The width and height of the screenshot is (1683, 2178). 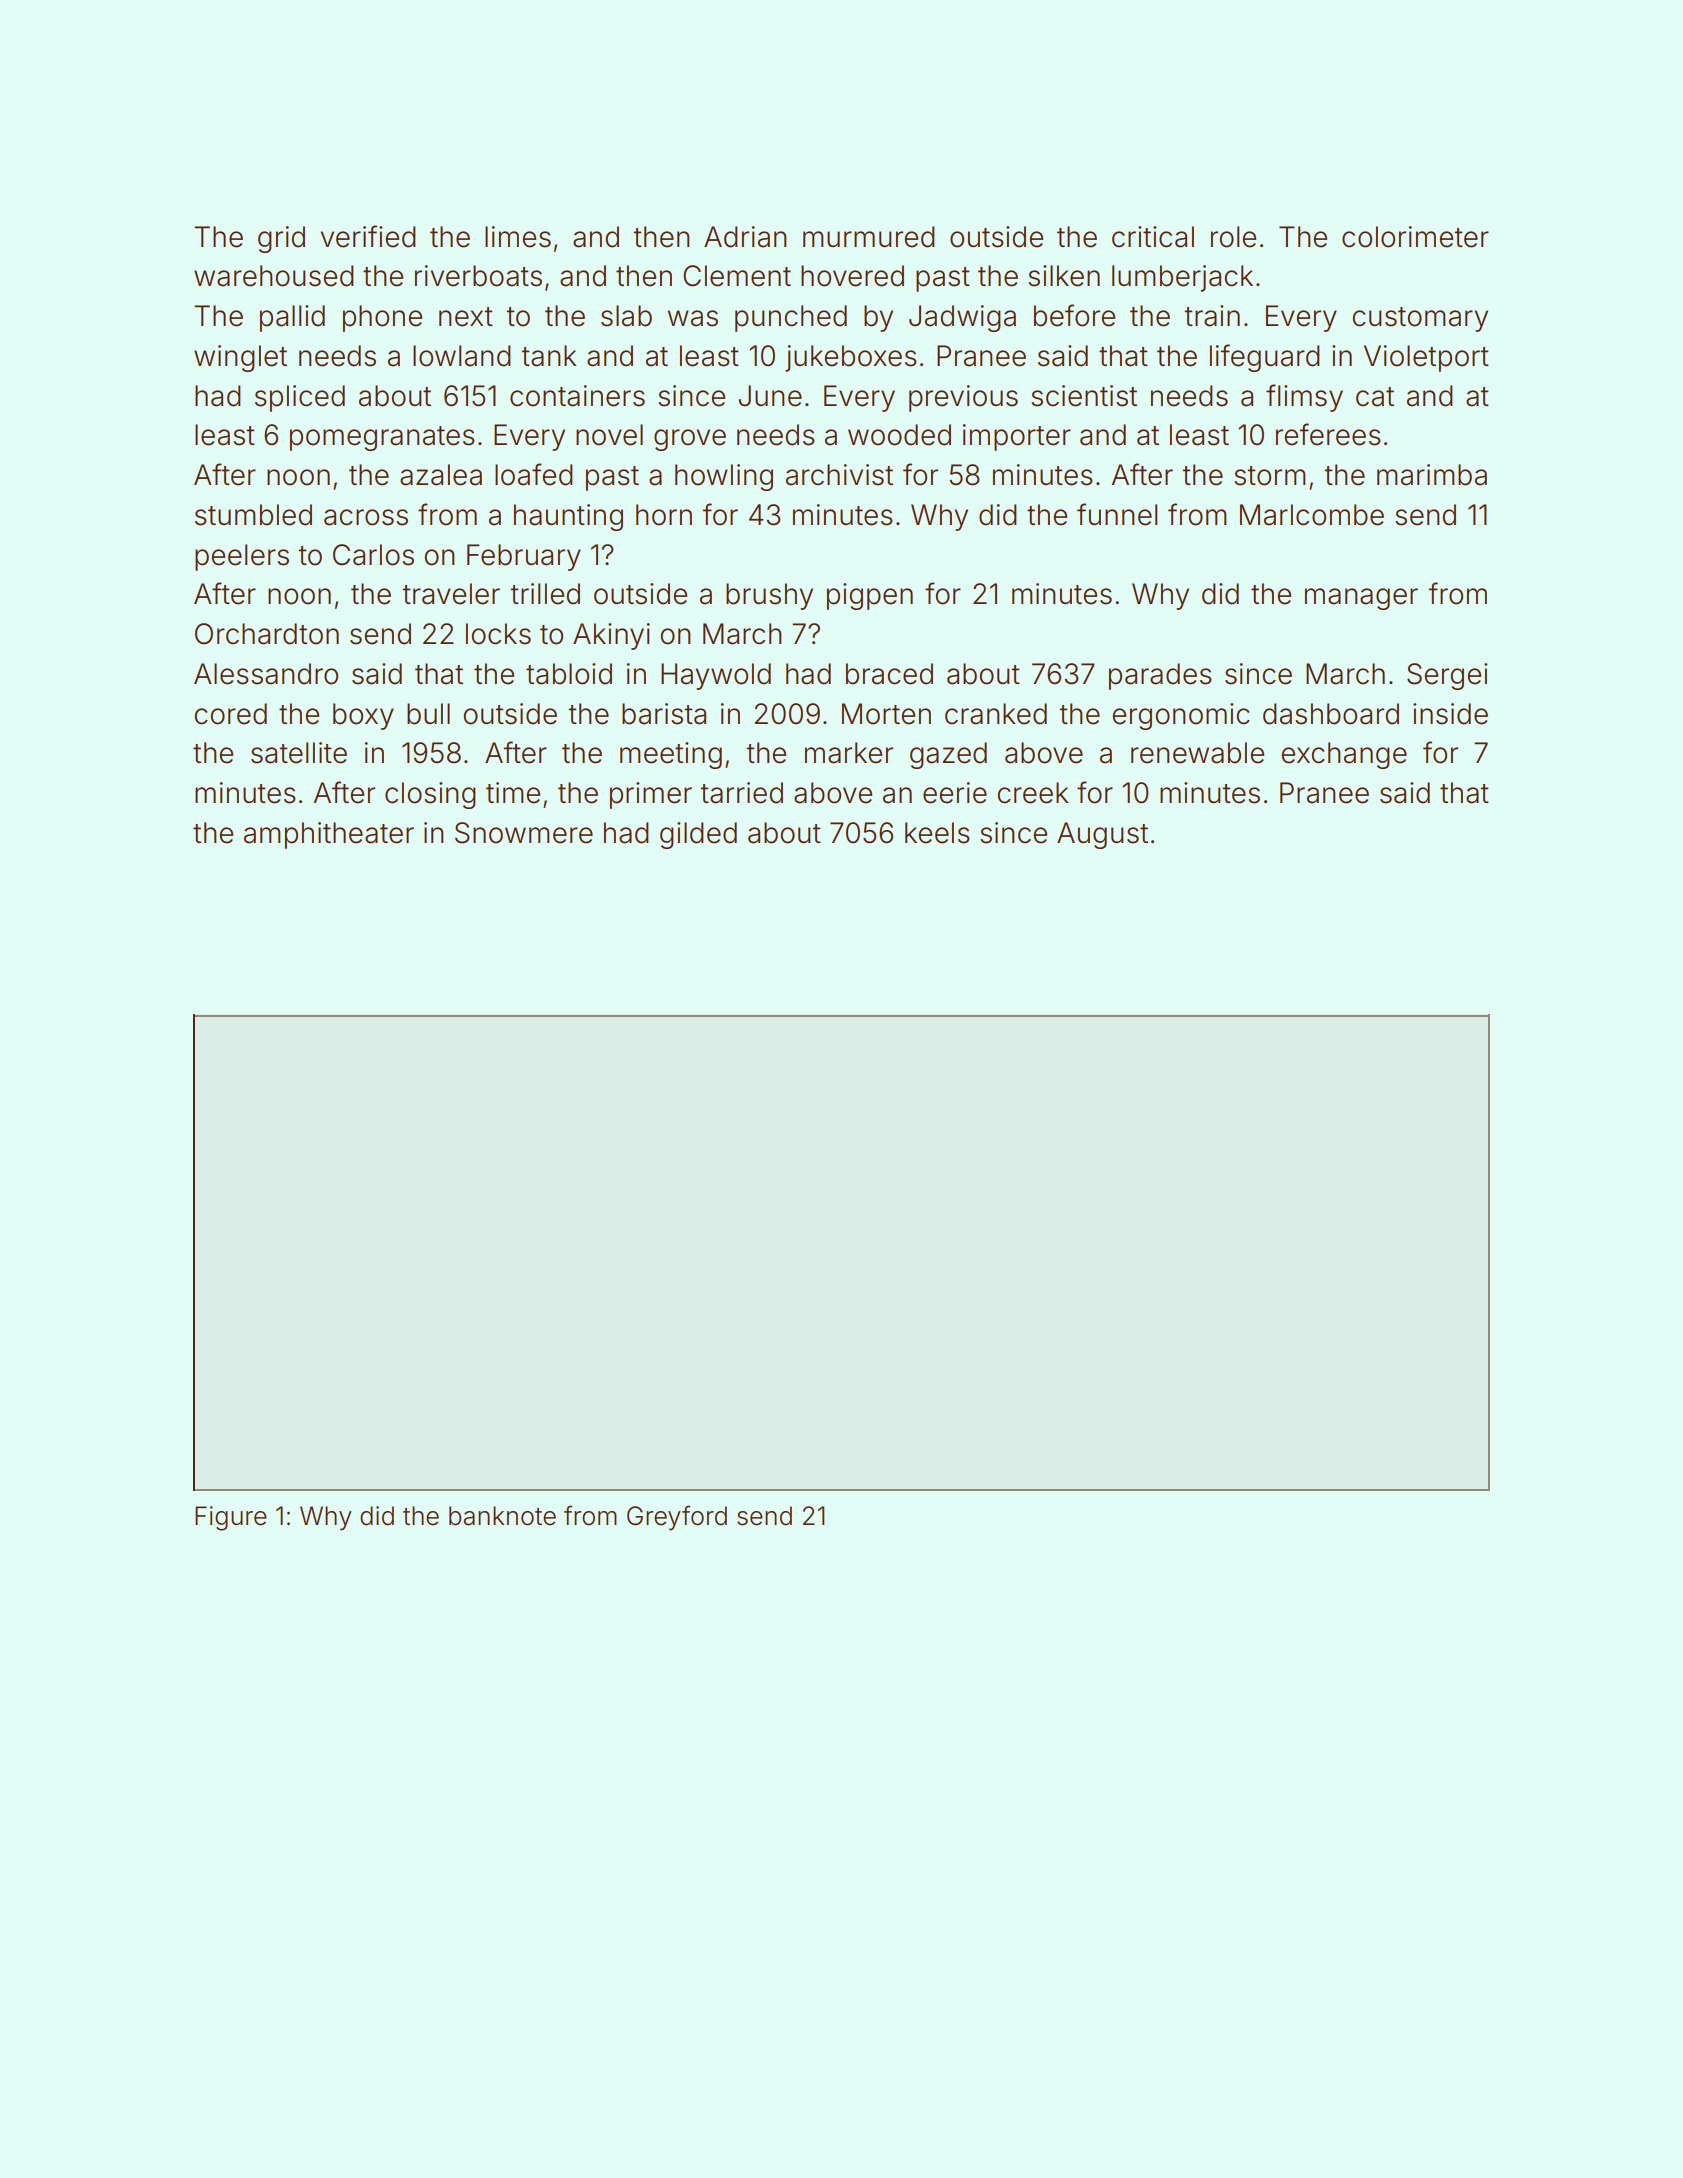 I want to click on amphitheater, so click(x=329, y=835).
